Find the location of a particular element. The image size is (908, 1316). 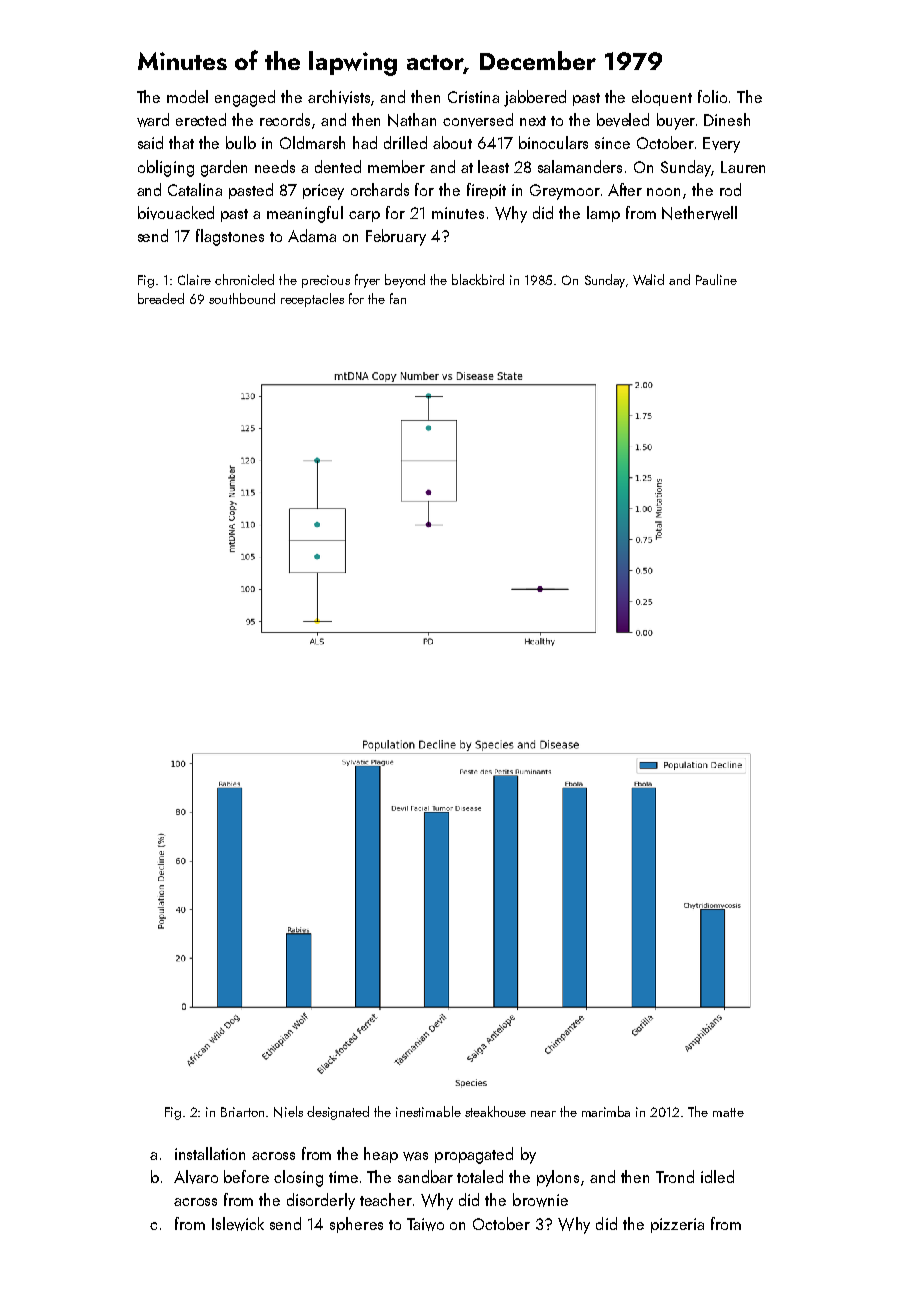

matte is located at coordinates (728, 1112).
